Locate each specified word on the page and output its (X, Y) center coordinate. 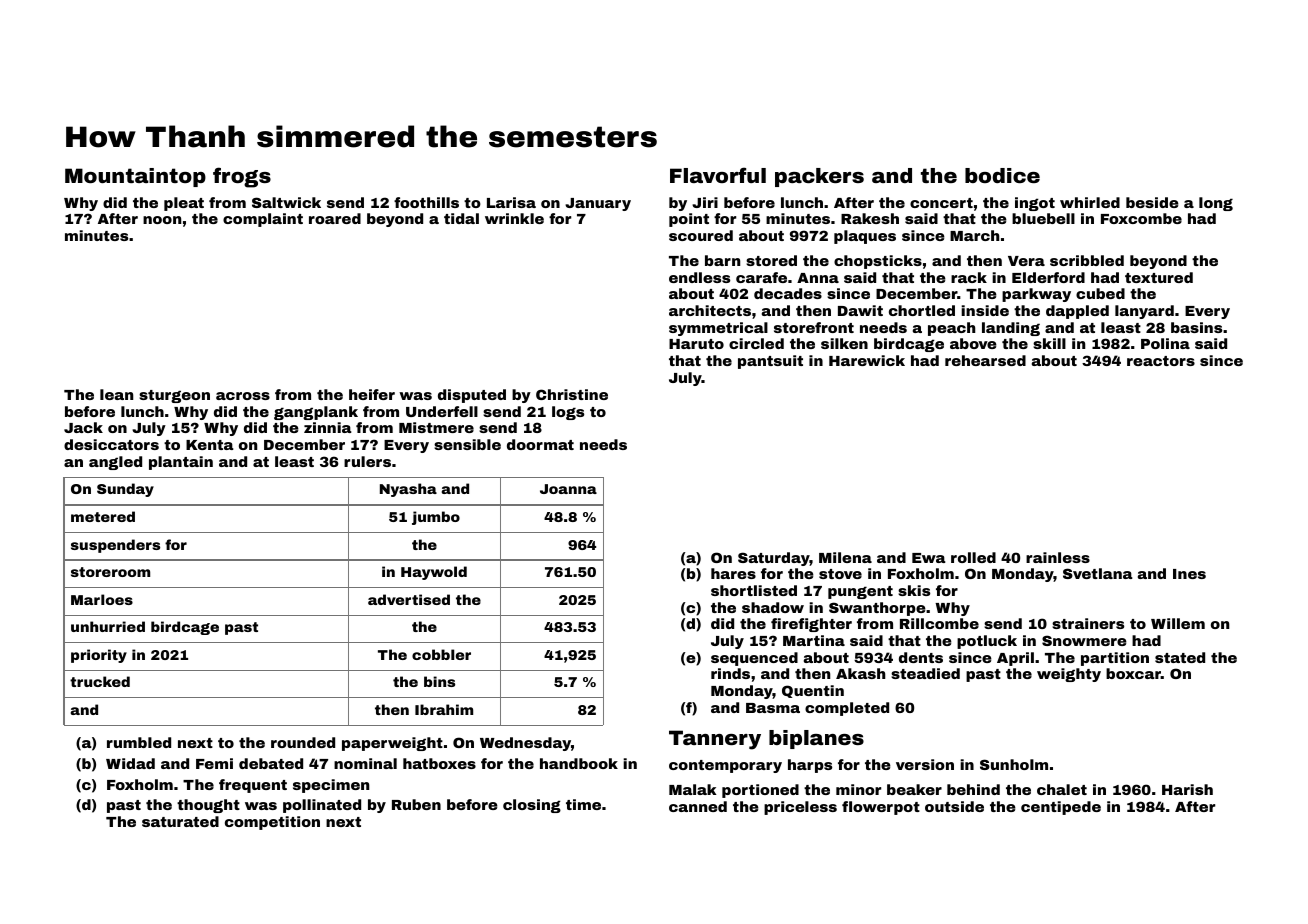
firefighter (811, 625)
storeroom (110, 572)
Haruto (696, 344)
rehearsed (985, 360)
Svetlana (1098, 573)
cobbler (441, 654)
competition (272, 823)
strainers (1088, 623)
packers (819, 177)
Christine (572, 394)
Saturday (774, 559)
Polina (1165, 343)
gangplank (316, 413)
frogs (242, 177)
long (1216, 204)
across (243, 396)
